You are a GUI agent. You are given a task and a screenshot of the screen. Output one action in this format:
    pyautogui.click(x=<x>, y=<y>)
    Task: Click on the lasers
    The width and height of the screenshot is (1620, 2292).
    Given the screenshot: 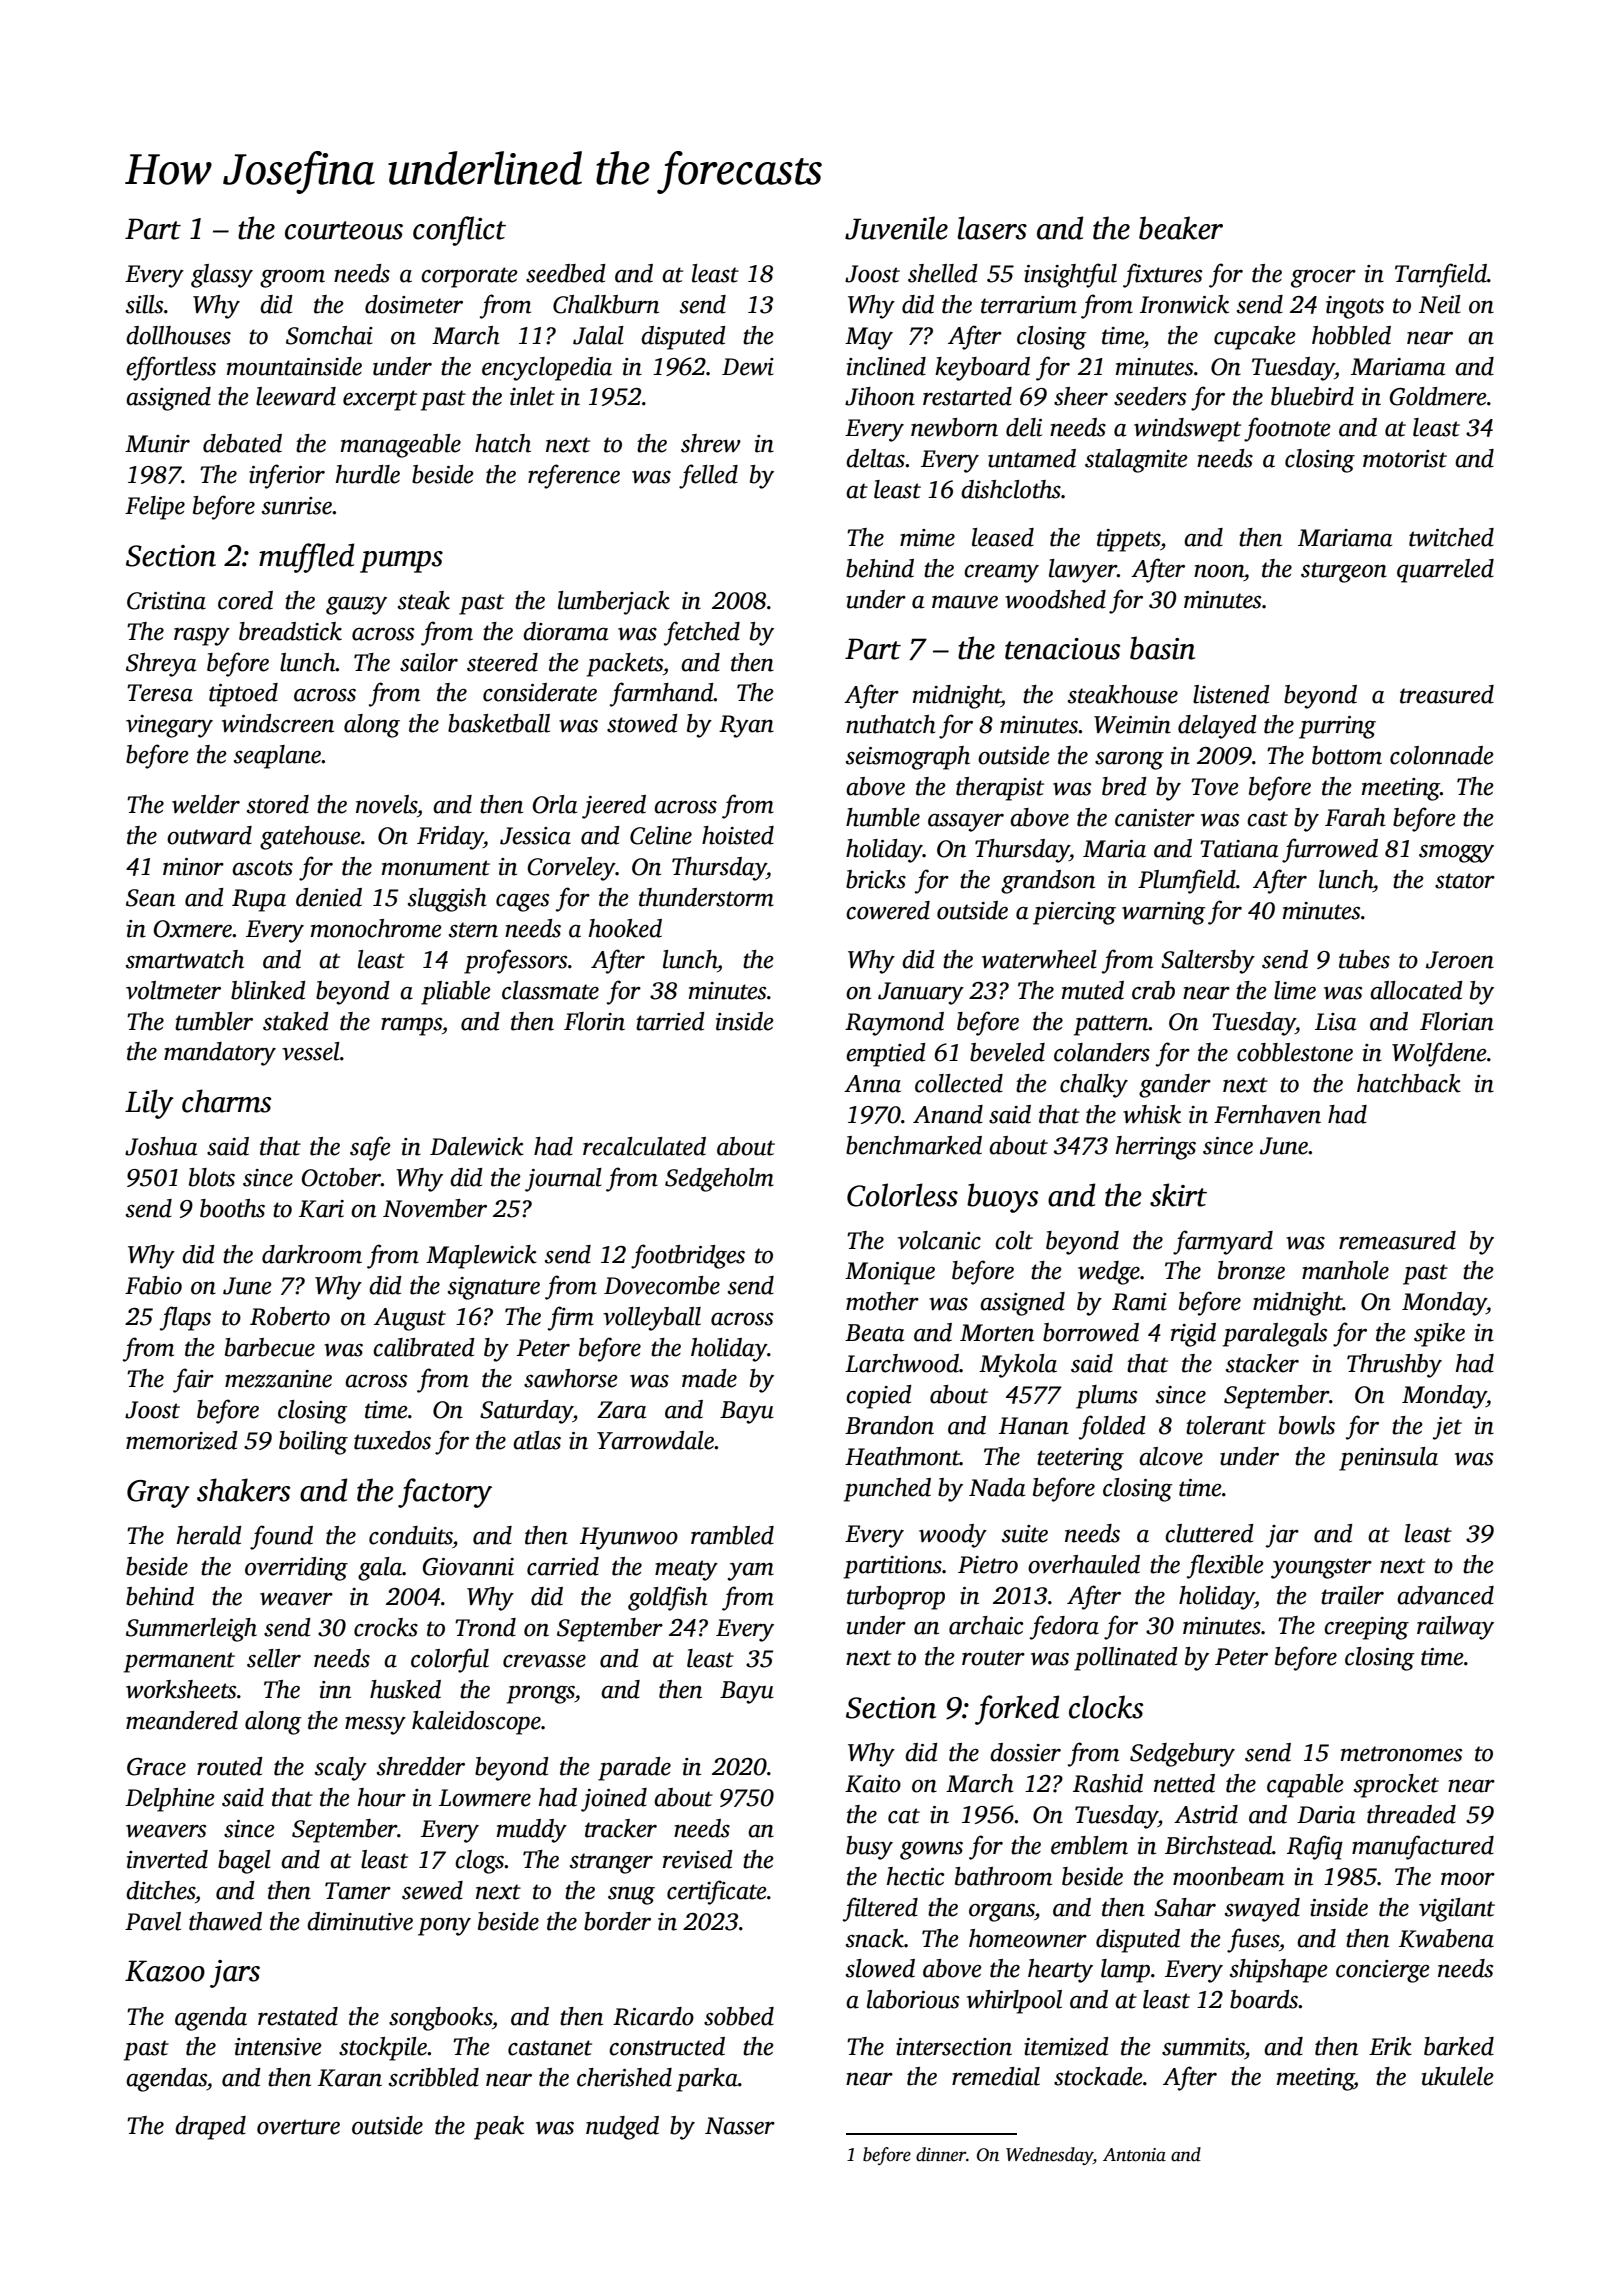 What is the action you would take?
    pyautogui.click(x=992, y=228)
